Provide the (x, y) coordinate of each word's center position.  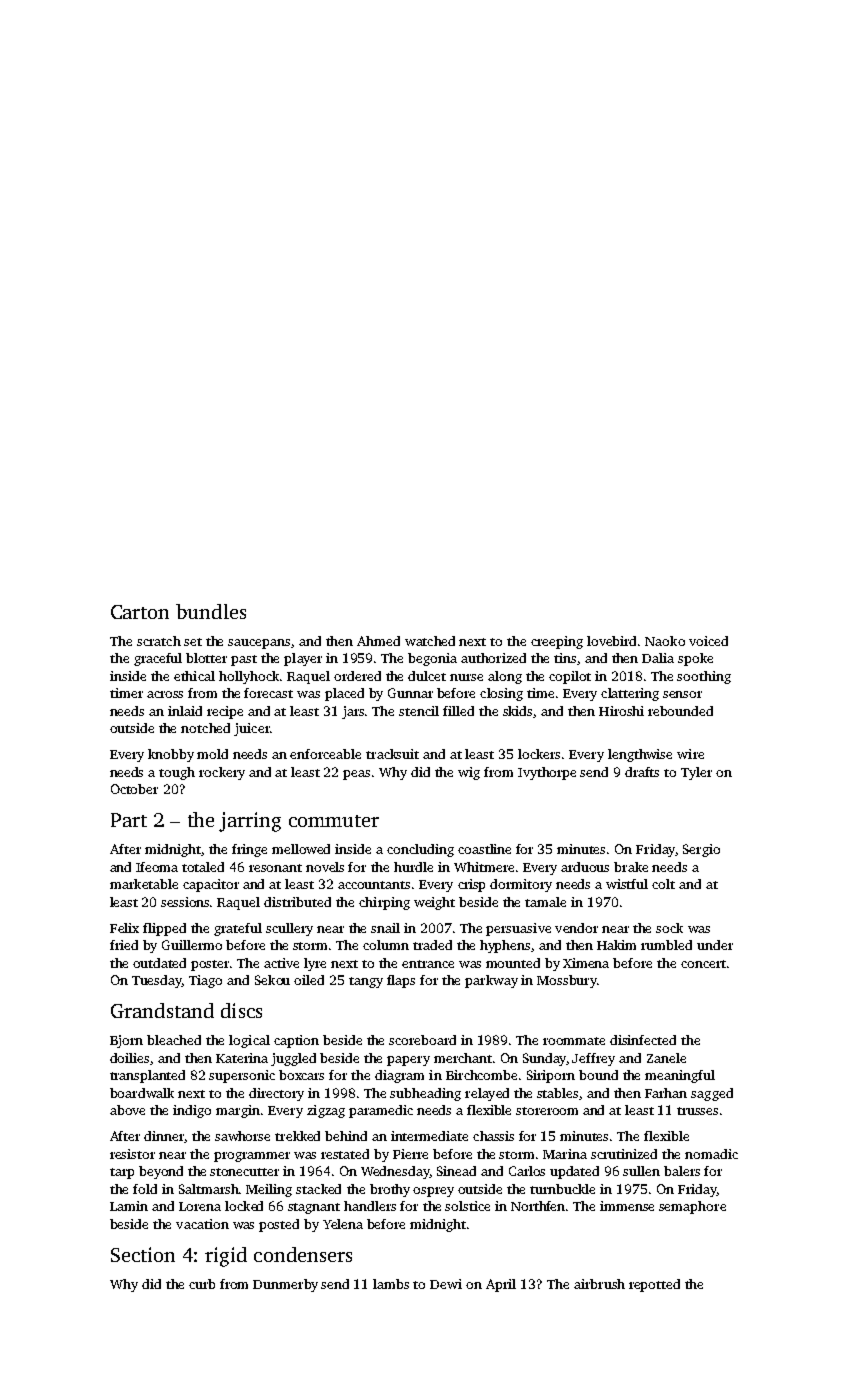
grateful (238, 929)
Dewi (446, 1284)
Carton (140, 612)
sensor (682, 694)
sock (669, 928)
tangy (366, 982)
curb (202, 1284)
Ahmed (378, 641)
